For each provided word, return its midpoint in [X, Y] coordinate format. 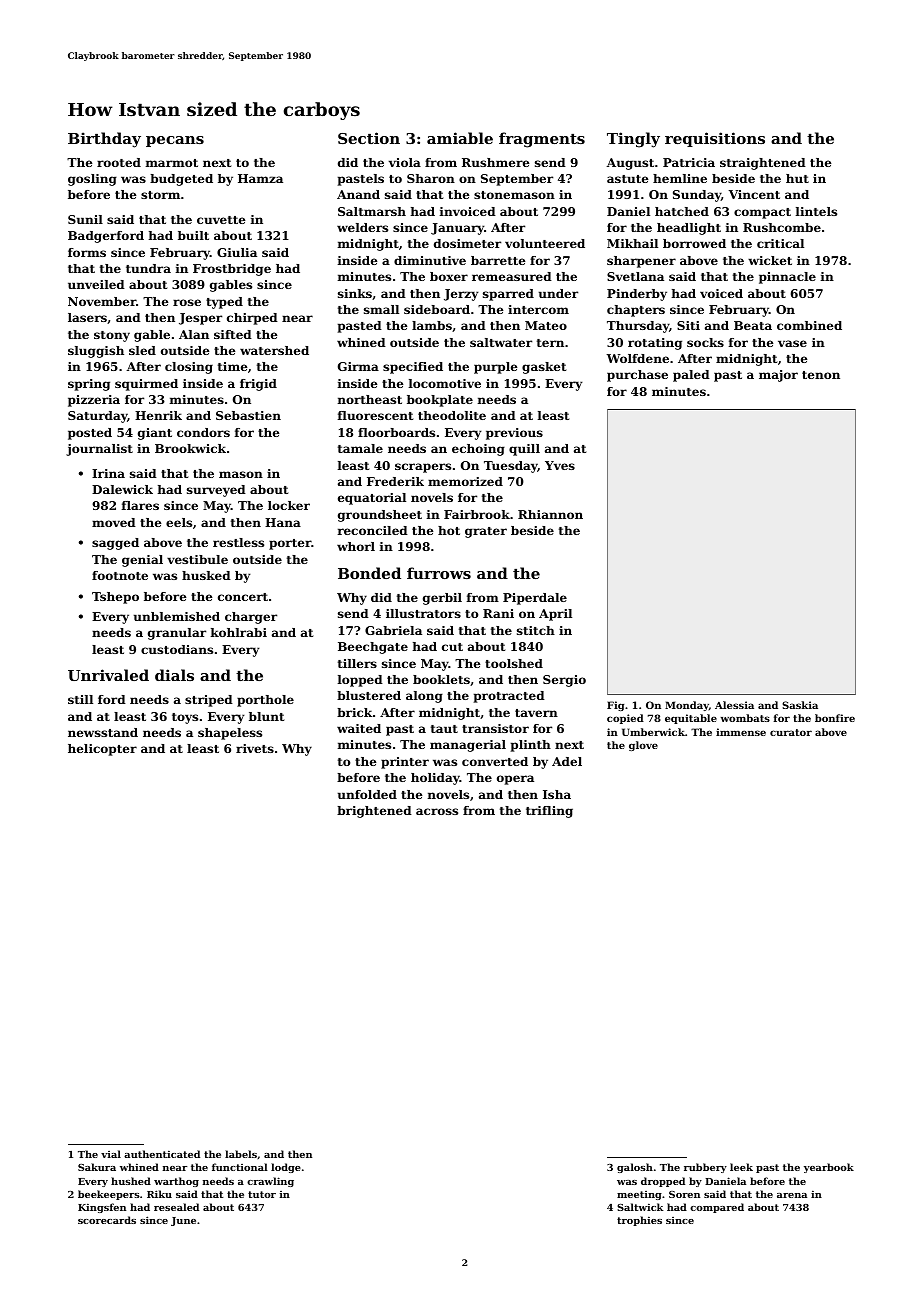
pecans [175, 141]
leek [741, 1167]
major [778, 376]
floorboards [396, 432]
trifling [549, 812]
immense [741, 732]
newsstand [103, 732]
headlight [689, 229]
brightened [374, 812]
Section [369, 138]
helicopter [102, 750]
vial [111, 1154]
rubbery [705, 1168]
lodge [286, 1168]
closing [189, 368]
